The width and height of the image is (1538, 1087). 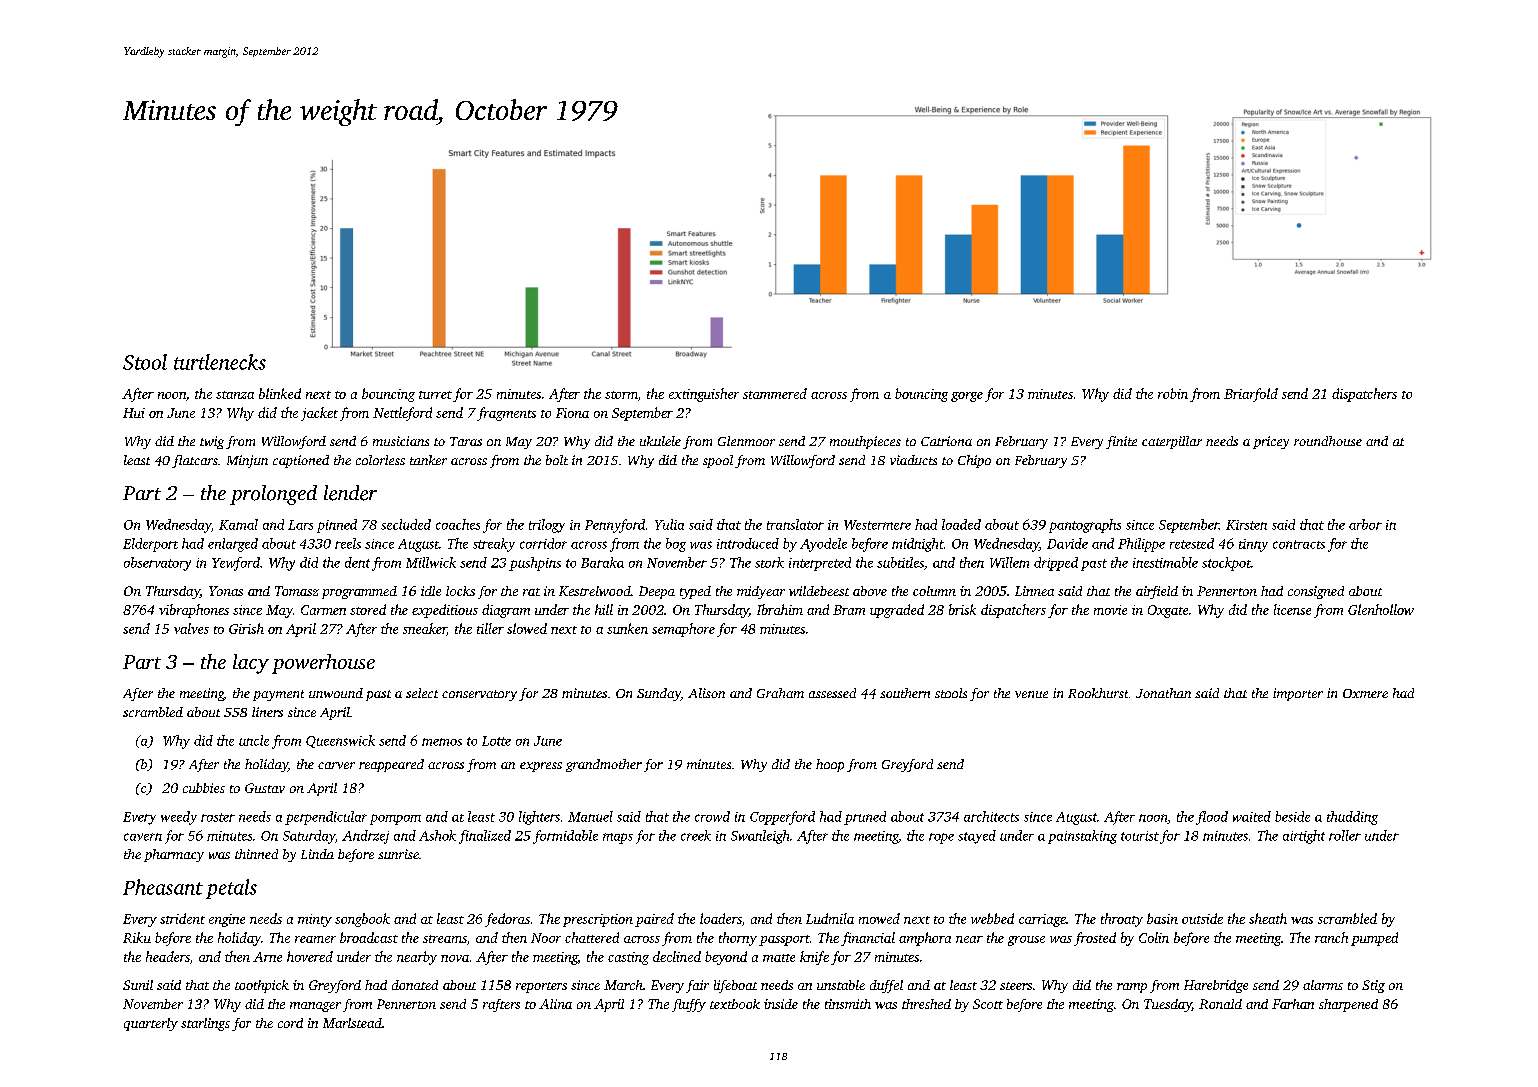 I want to click on hill, so click(x=604, y=609).
